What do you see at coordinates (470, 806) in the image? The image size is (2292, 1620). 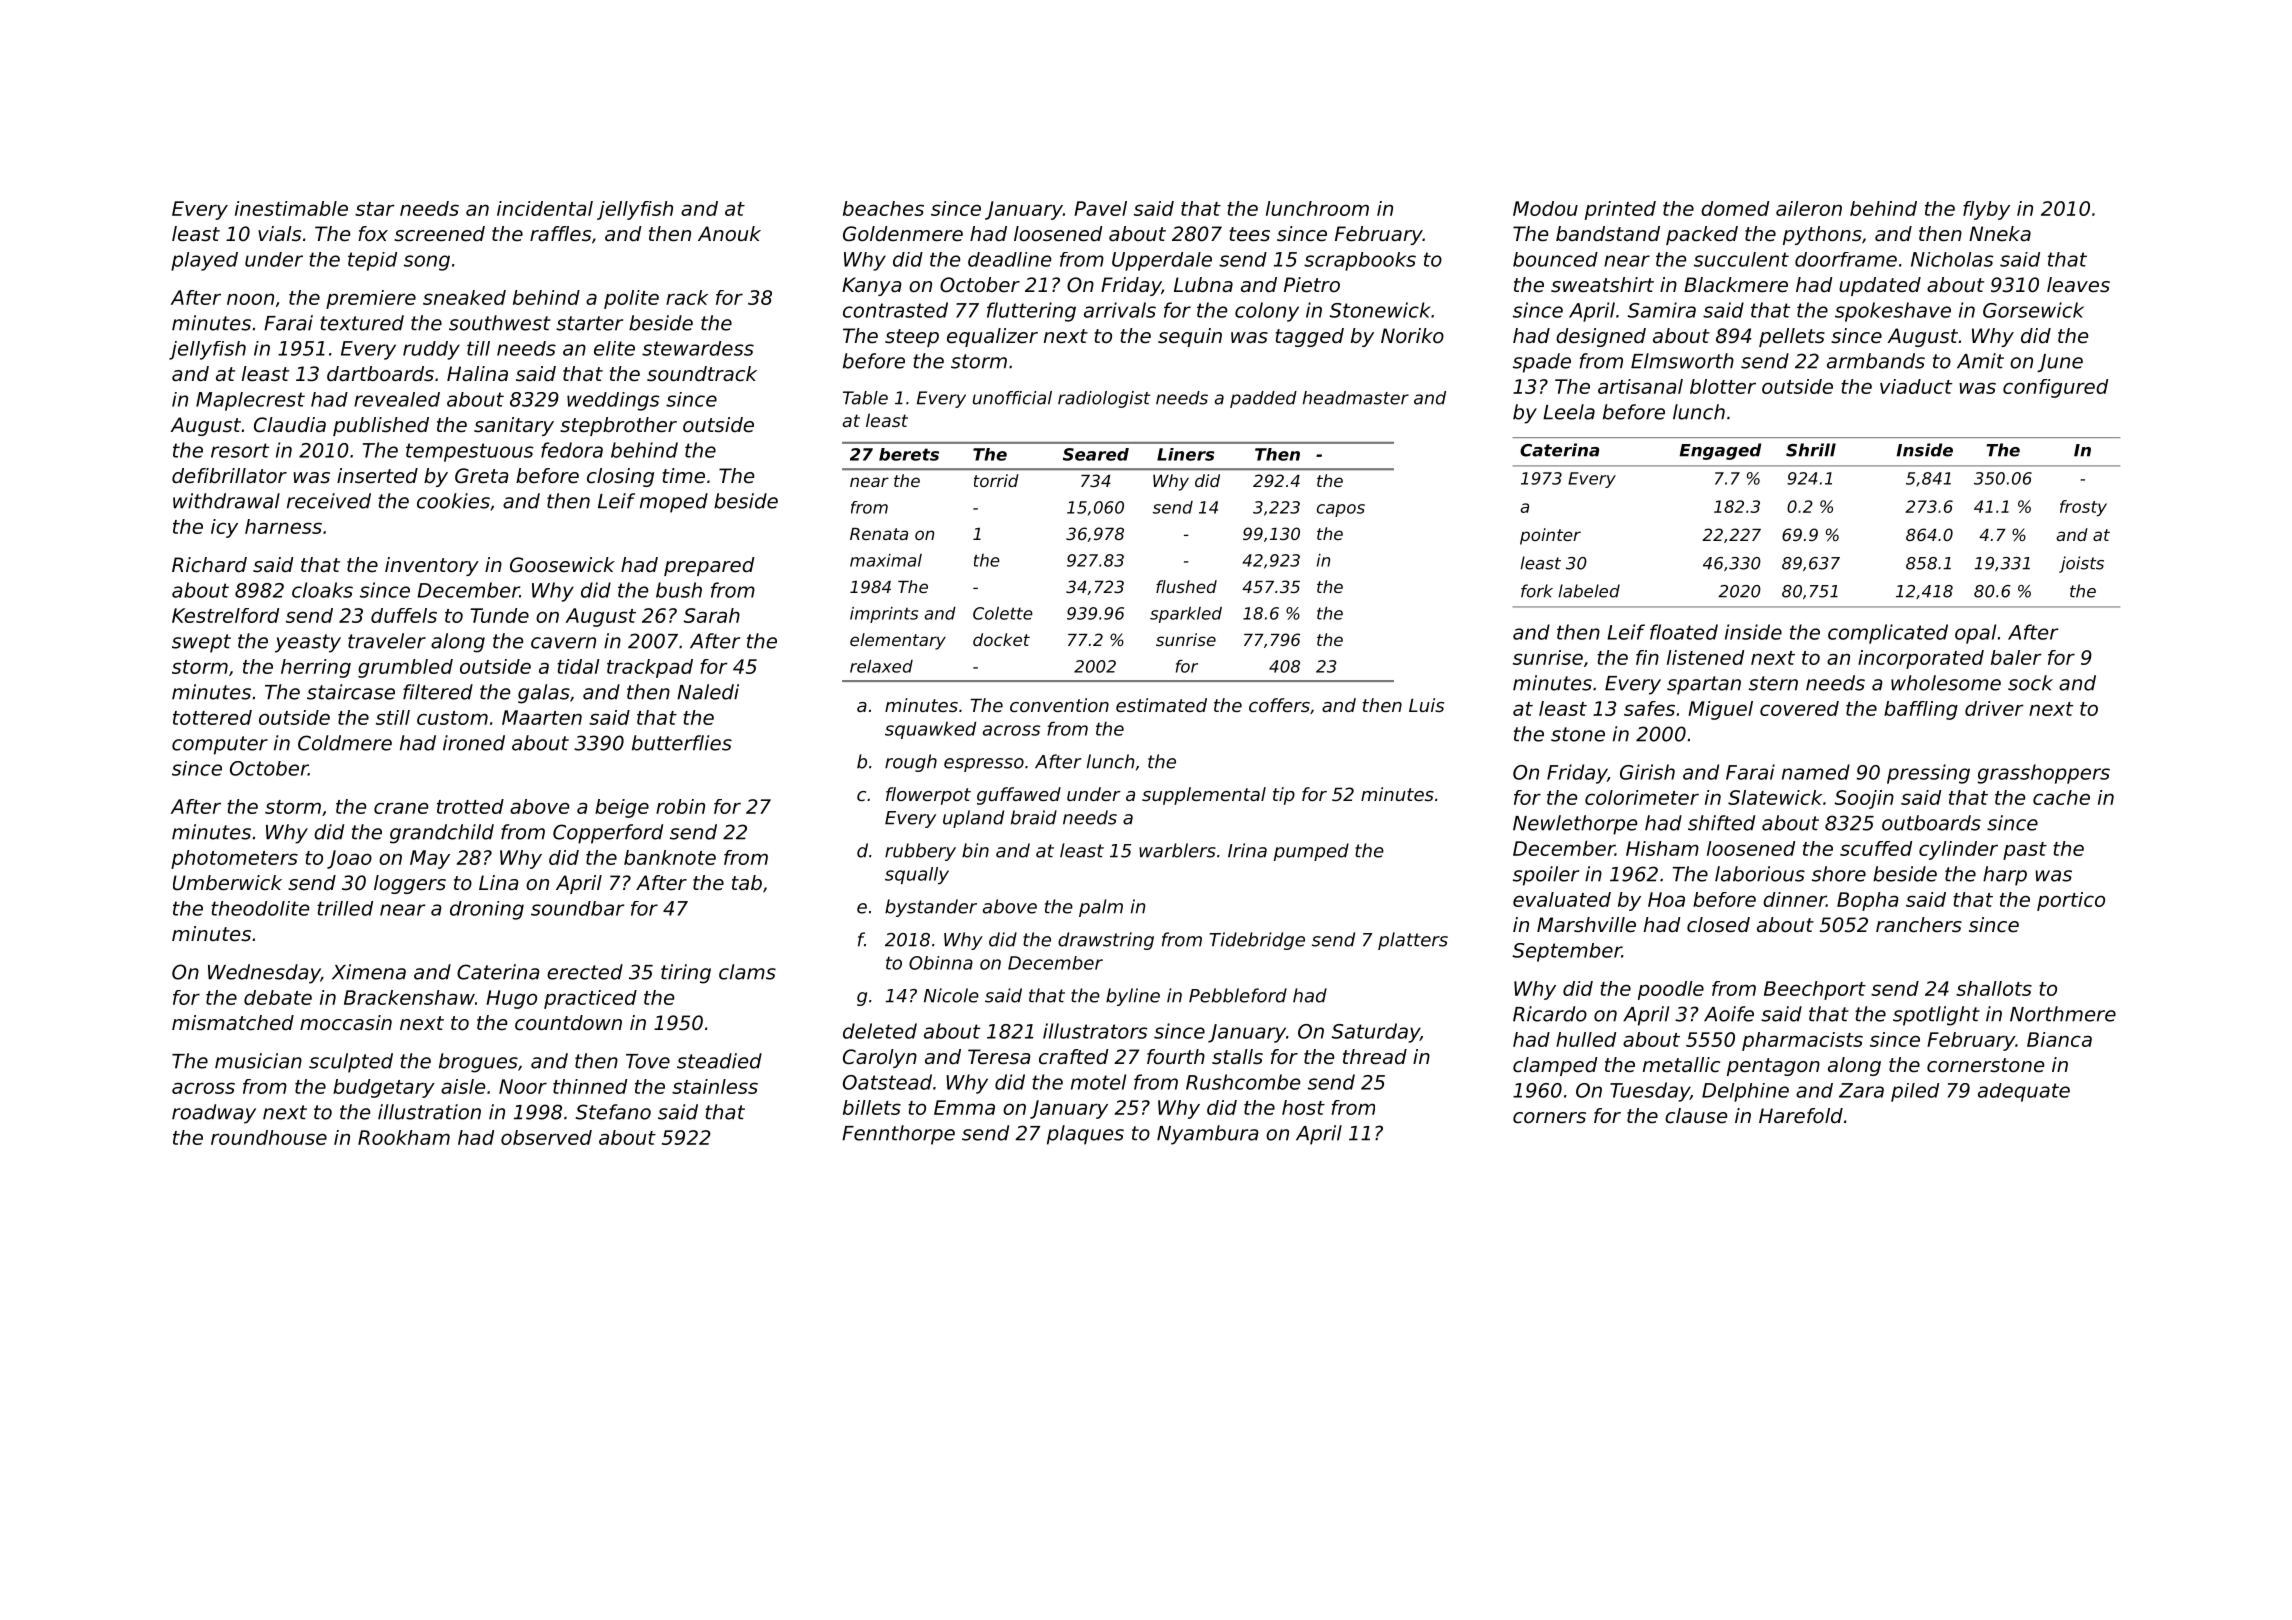 I see `trotted` at bounding box center [470, 806].
